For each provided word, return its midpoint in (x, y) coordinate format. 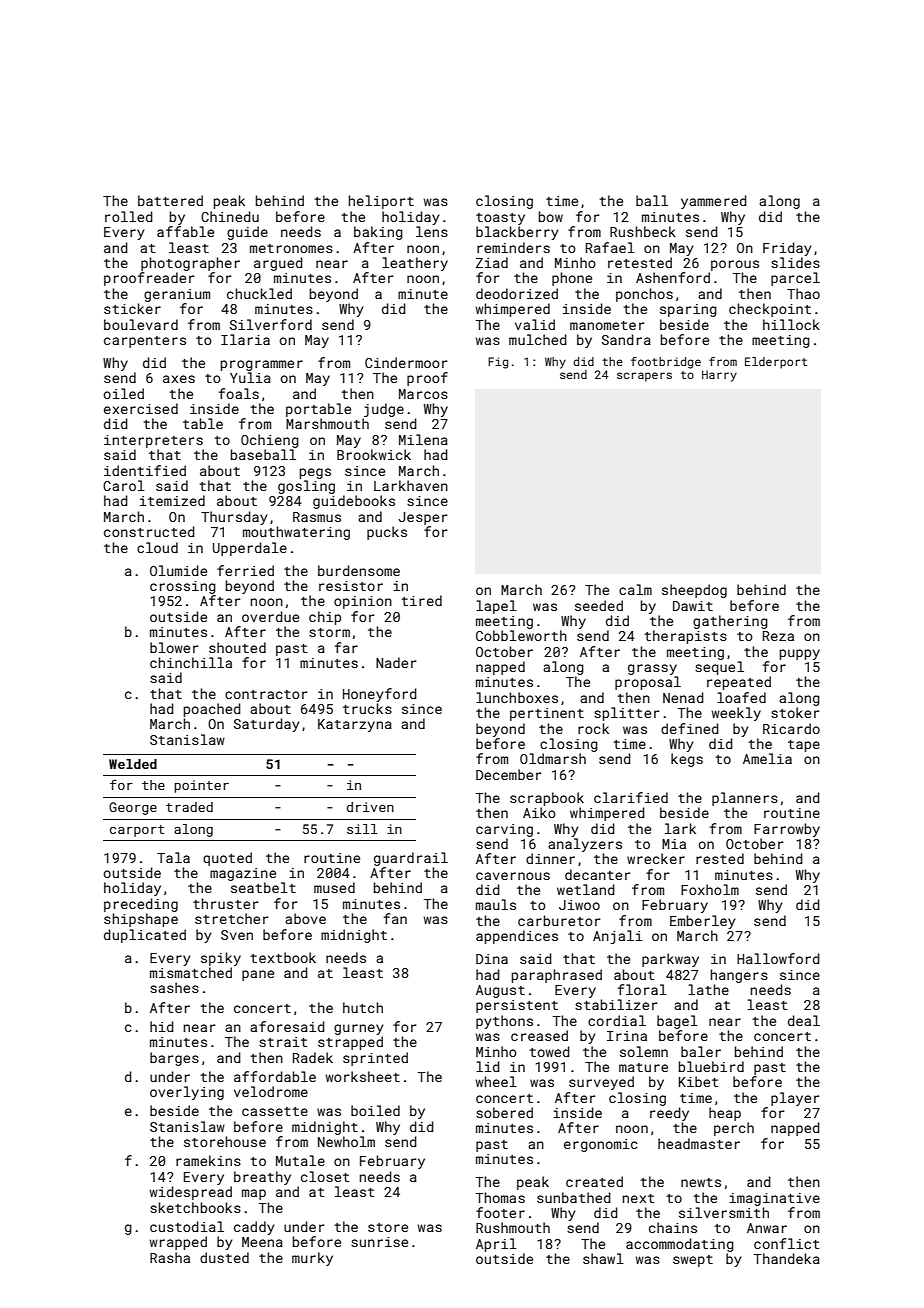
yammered (714, 202)
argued (278, 264)
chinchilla (191, 662)
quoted (227, 859)
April (496, 1245)
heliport (381, 202)
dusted (224, 1257)
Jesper (423, 518)
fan (395, 918)
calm (635, 589)
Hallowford (778, 958)
